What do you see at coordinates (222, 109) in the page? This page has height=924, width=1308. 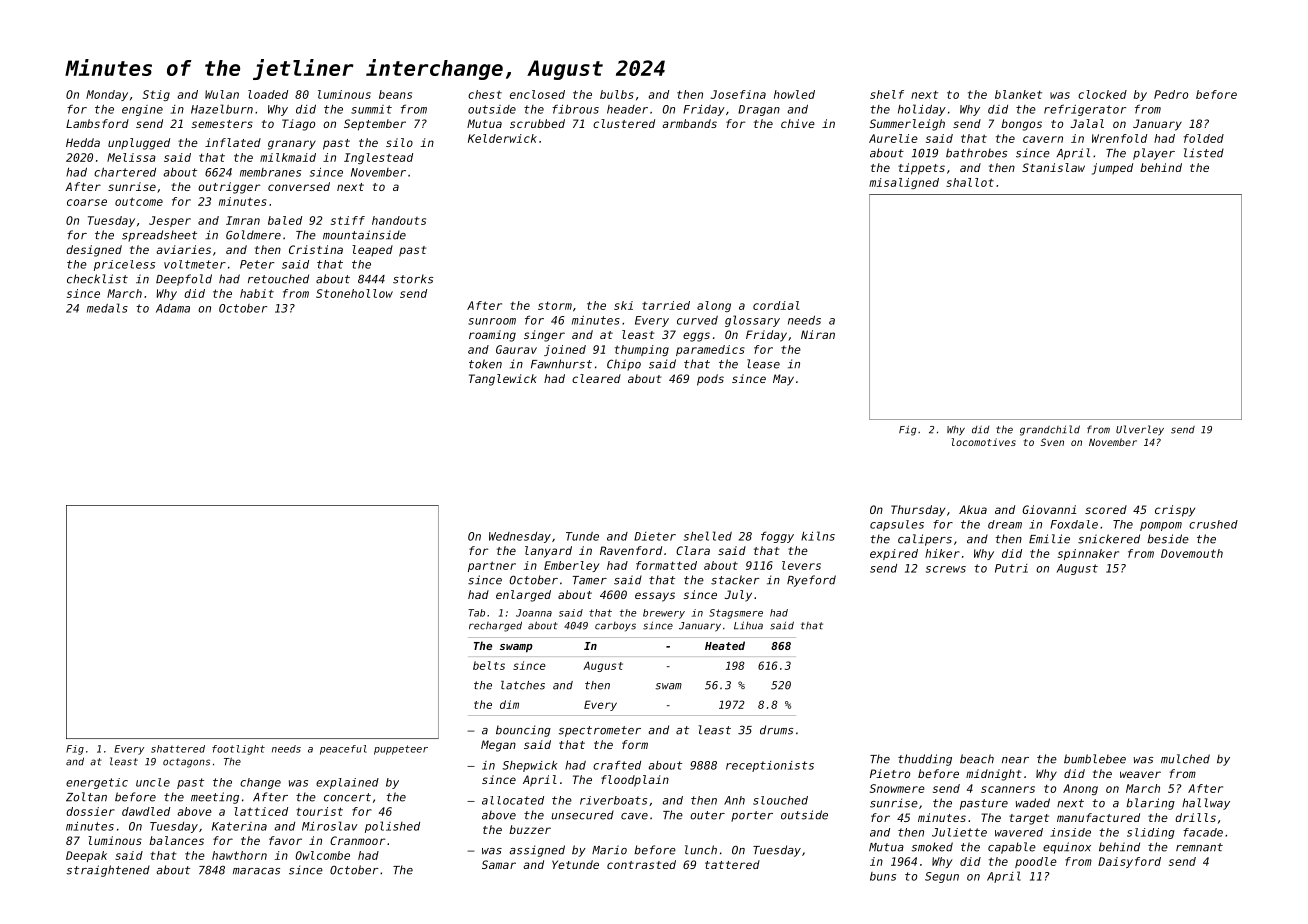 I see `Hazelburn` at bounding box center [222, 109].
